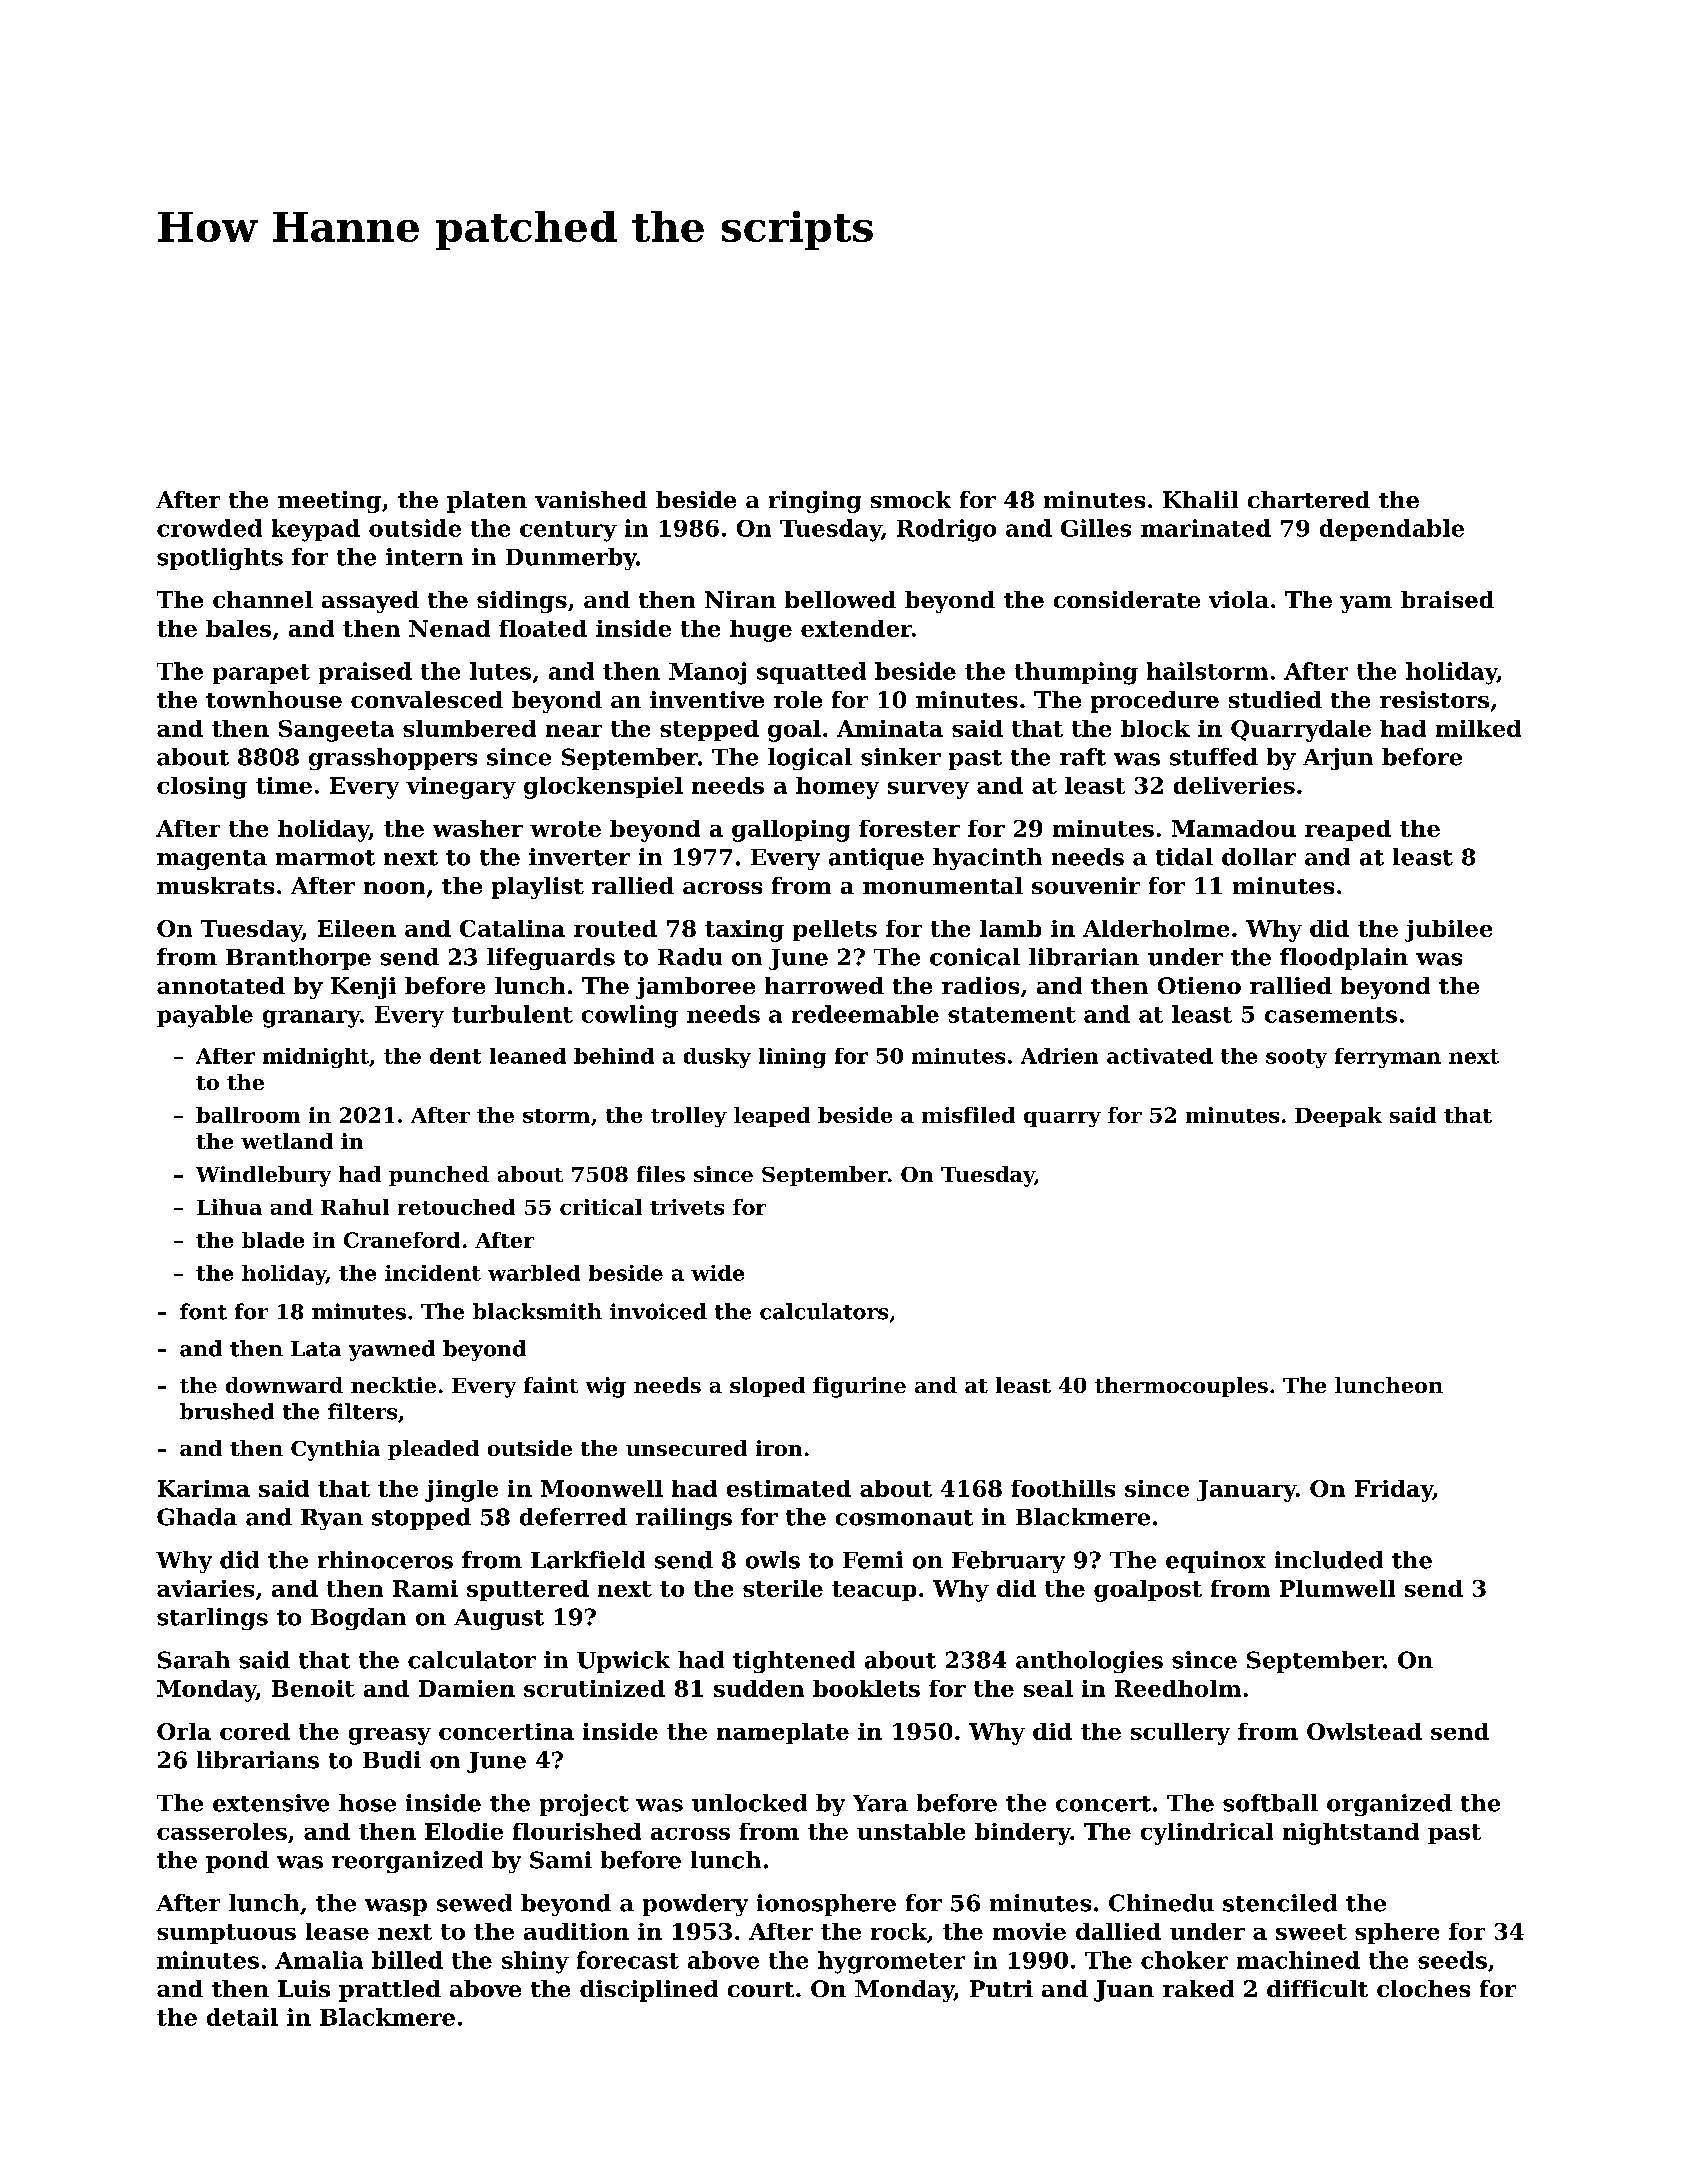  I want to click on detail, so click(242, 2017).
